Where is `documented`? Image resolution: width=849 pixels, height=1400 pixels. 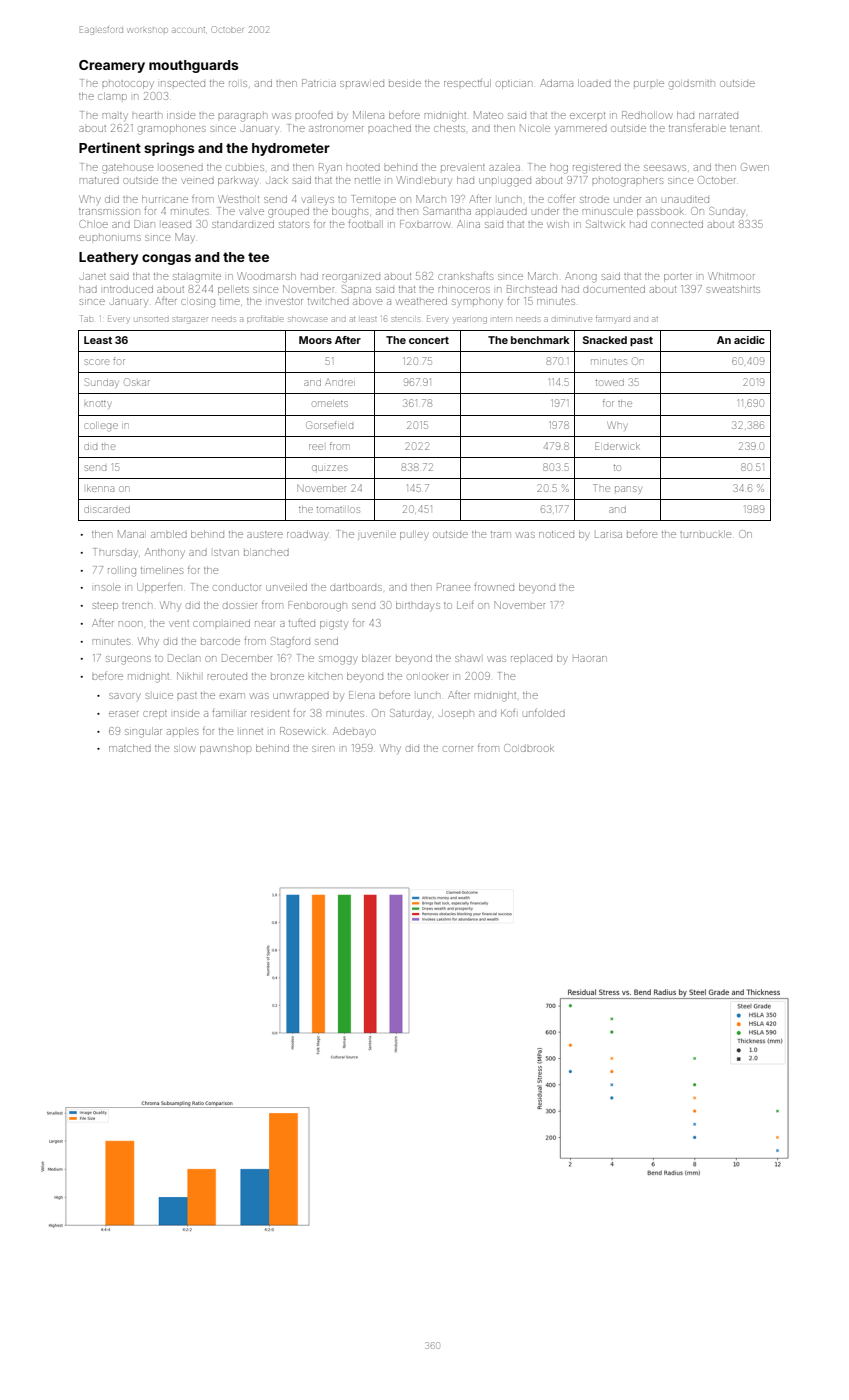
documented is located at coordinates (614, 289).
